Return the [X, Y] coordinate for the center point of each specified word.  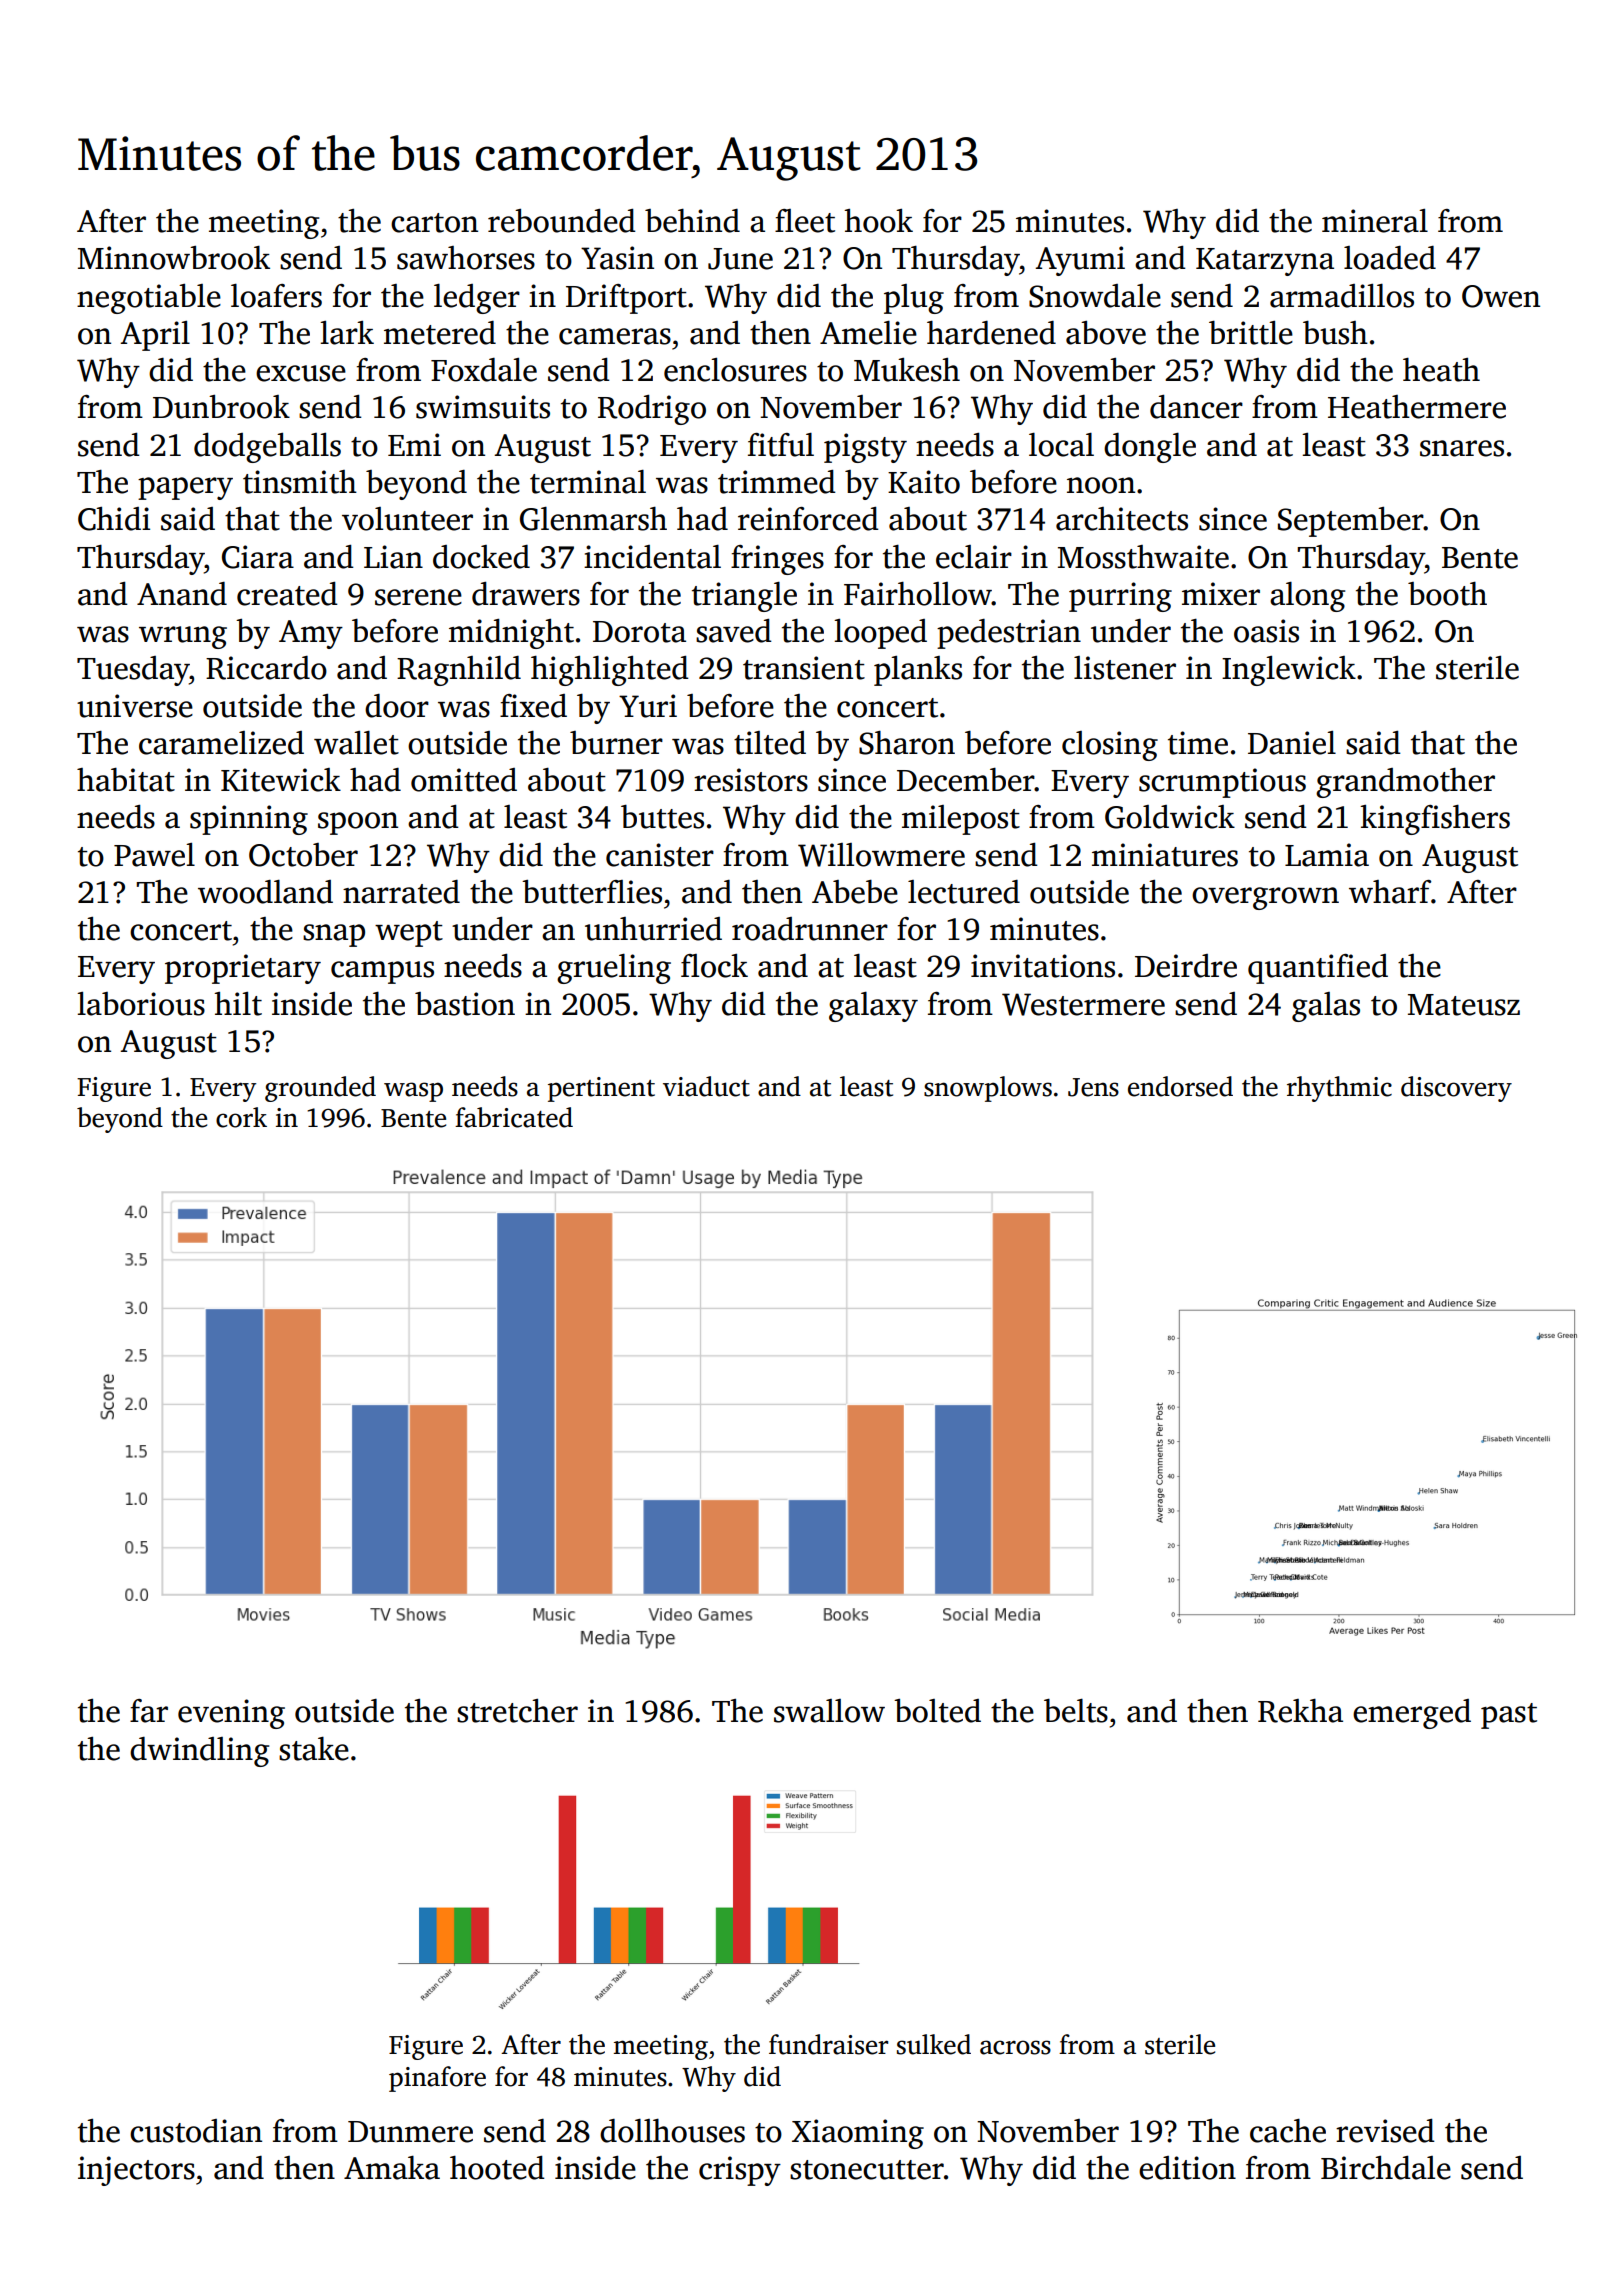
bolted [937, 1711]
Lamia [1327, 855]
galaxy [873, 1007]
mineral [1375, 221]
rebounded [562, 221]
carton [434, 223]
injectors [136, 2171]
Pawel [154, 855]
